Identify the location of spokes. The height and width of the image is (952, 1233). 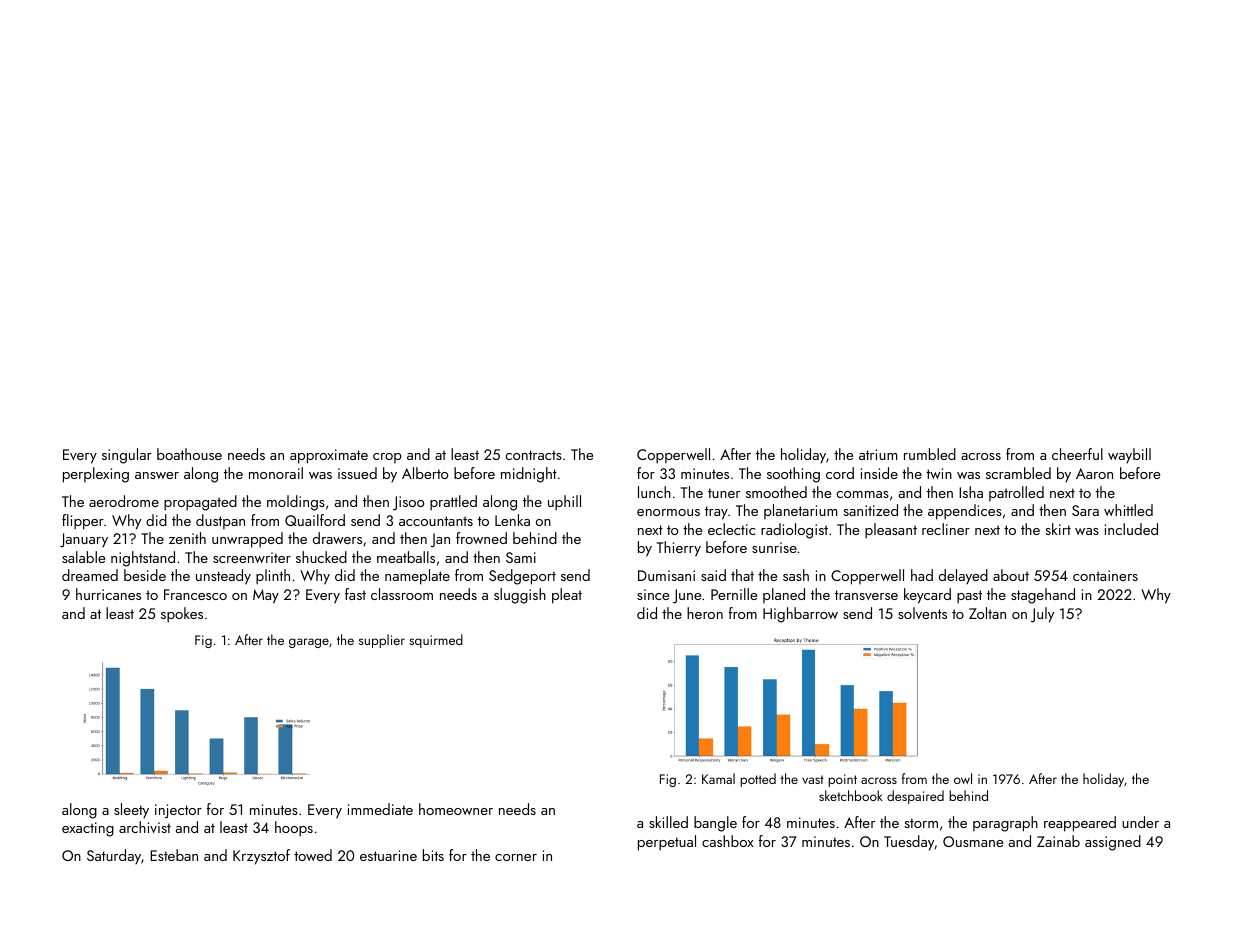
(182, 615).
